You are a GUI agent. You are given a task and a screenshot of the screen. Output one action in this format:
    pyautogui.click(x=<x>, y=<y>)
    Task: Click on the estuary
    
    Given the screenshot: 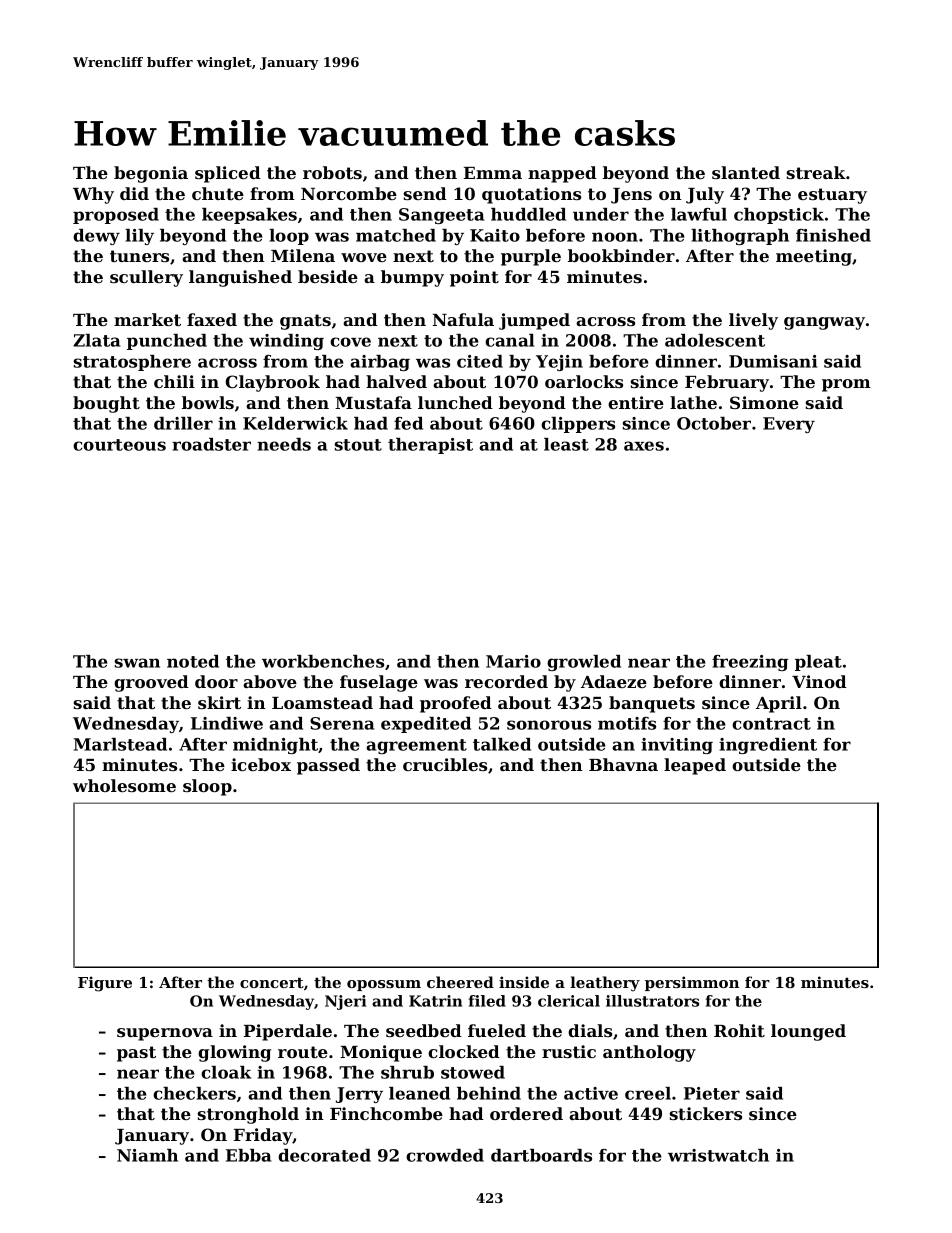 What is the action you would take?
    pyautogui.click(x=832, y=196)
